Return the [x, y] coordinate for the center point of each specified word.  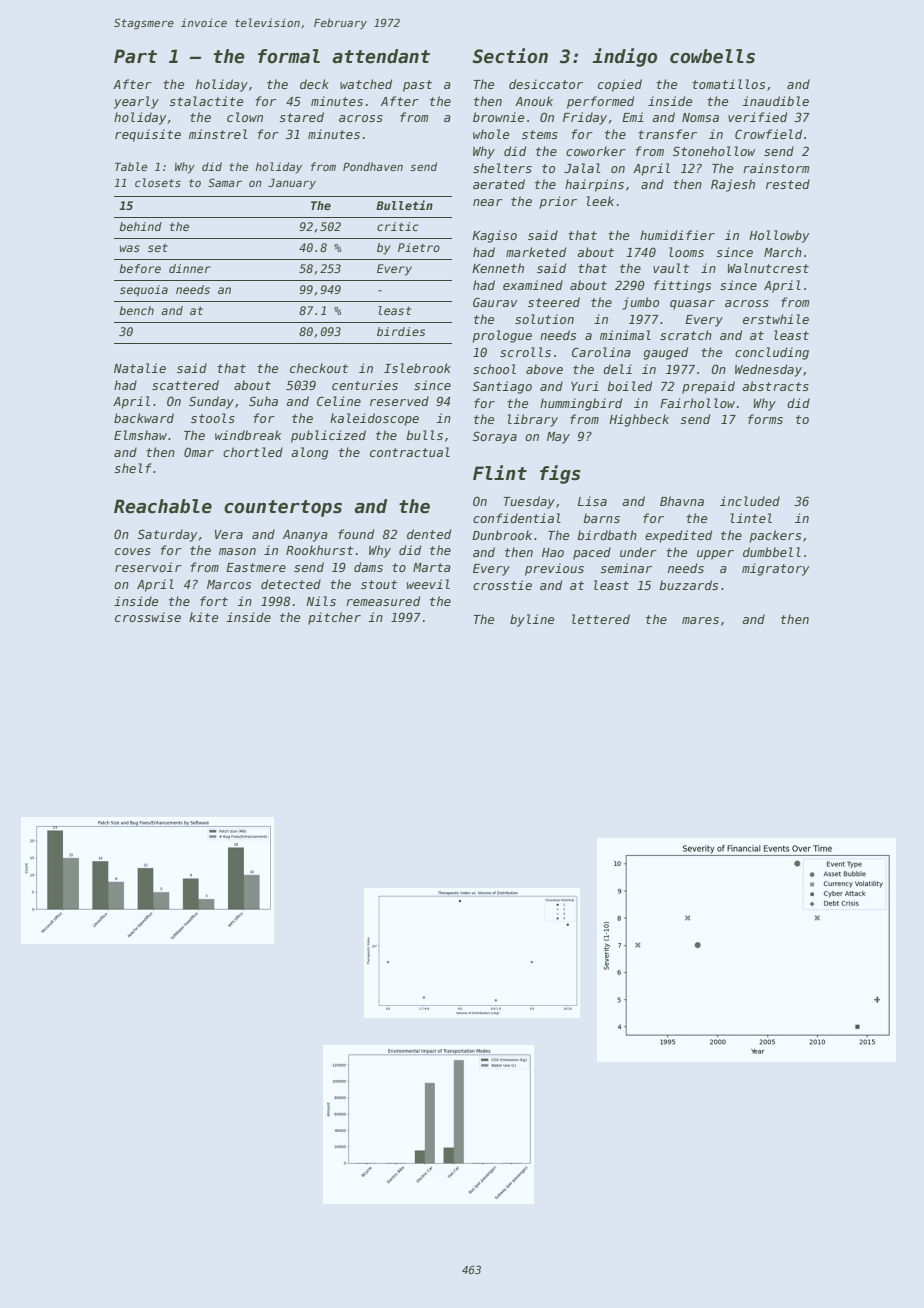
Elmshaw [140, 435]
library [533, 420]
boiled [629, 386]
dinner [190, 268]
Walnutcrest [768, 268]
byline [532, 620]
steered [554, 302]
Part [135, 56]
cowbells [712, 56]
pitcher [334, 618]
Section [510, 56]
